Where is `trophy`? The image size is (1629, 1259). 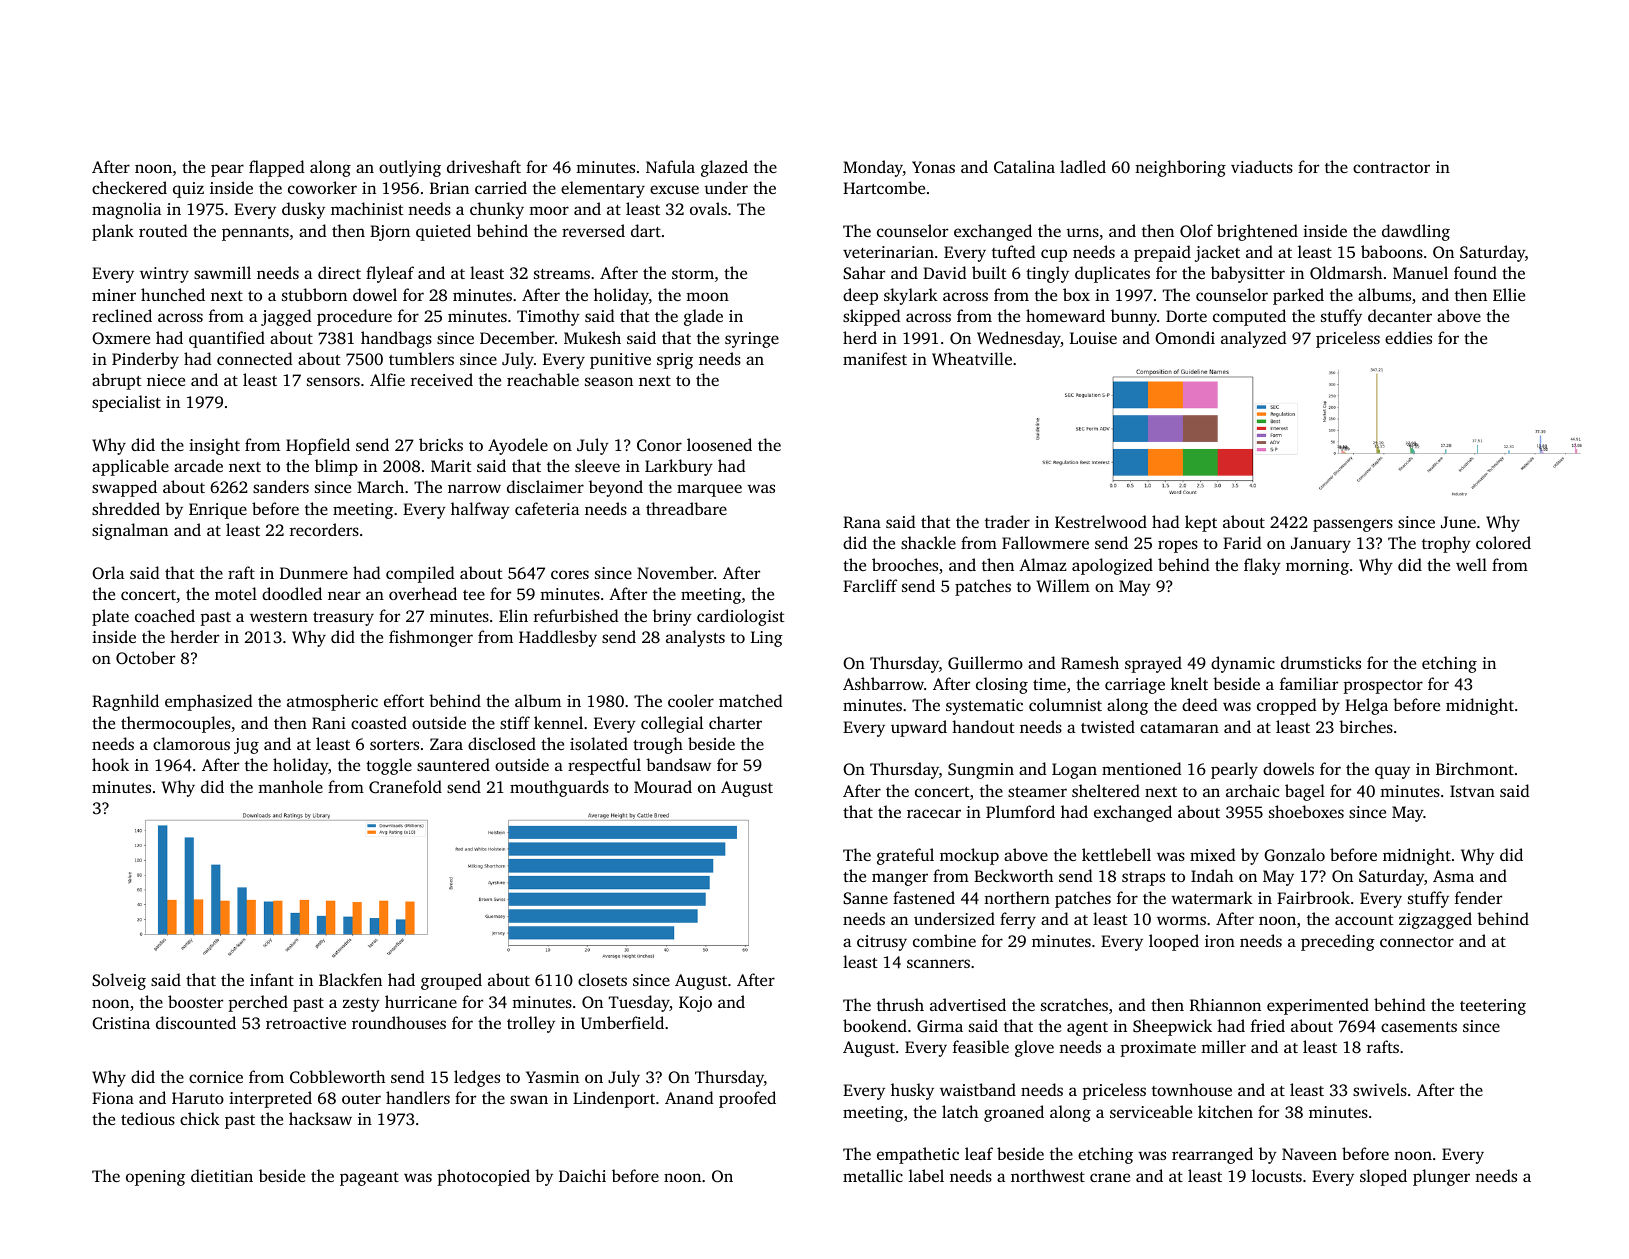 trophy is located at coordinates (1446, 544).
